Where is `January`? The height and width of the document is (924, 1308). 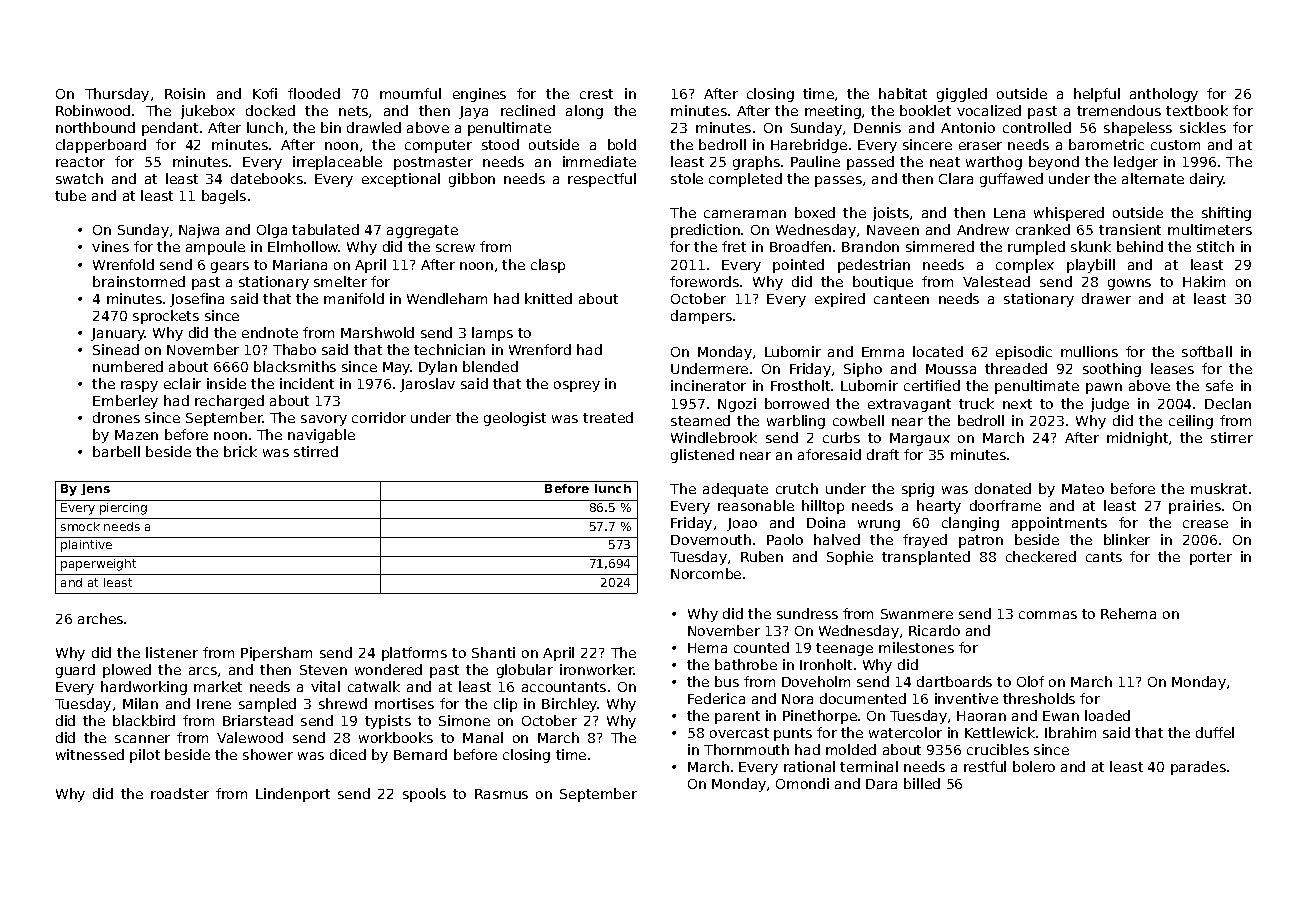
January is located at coordinates (118, 334).
